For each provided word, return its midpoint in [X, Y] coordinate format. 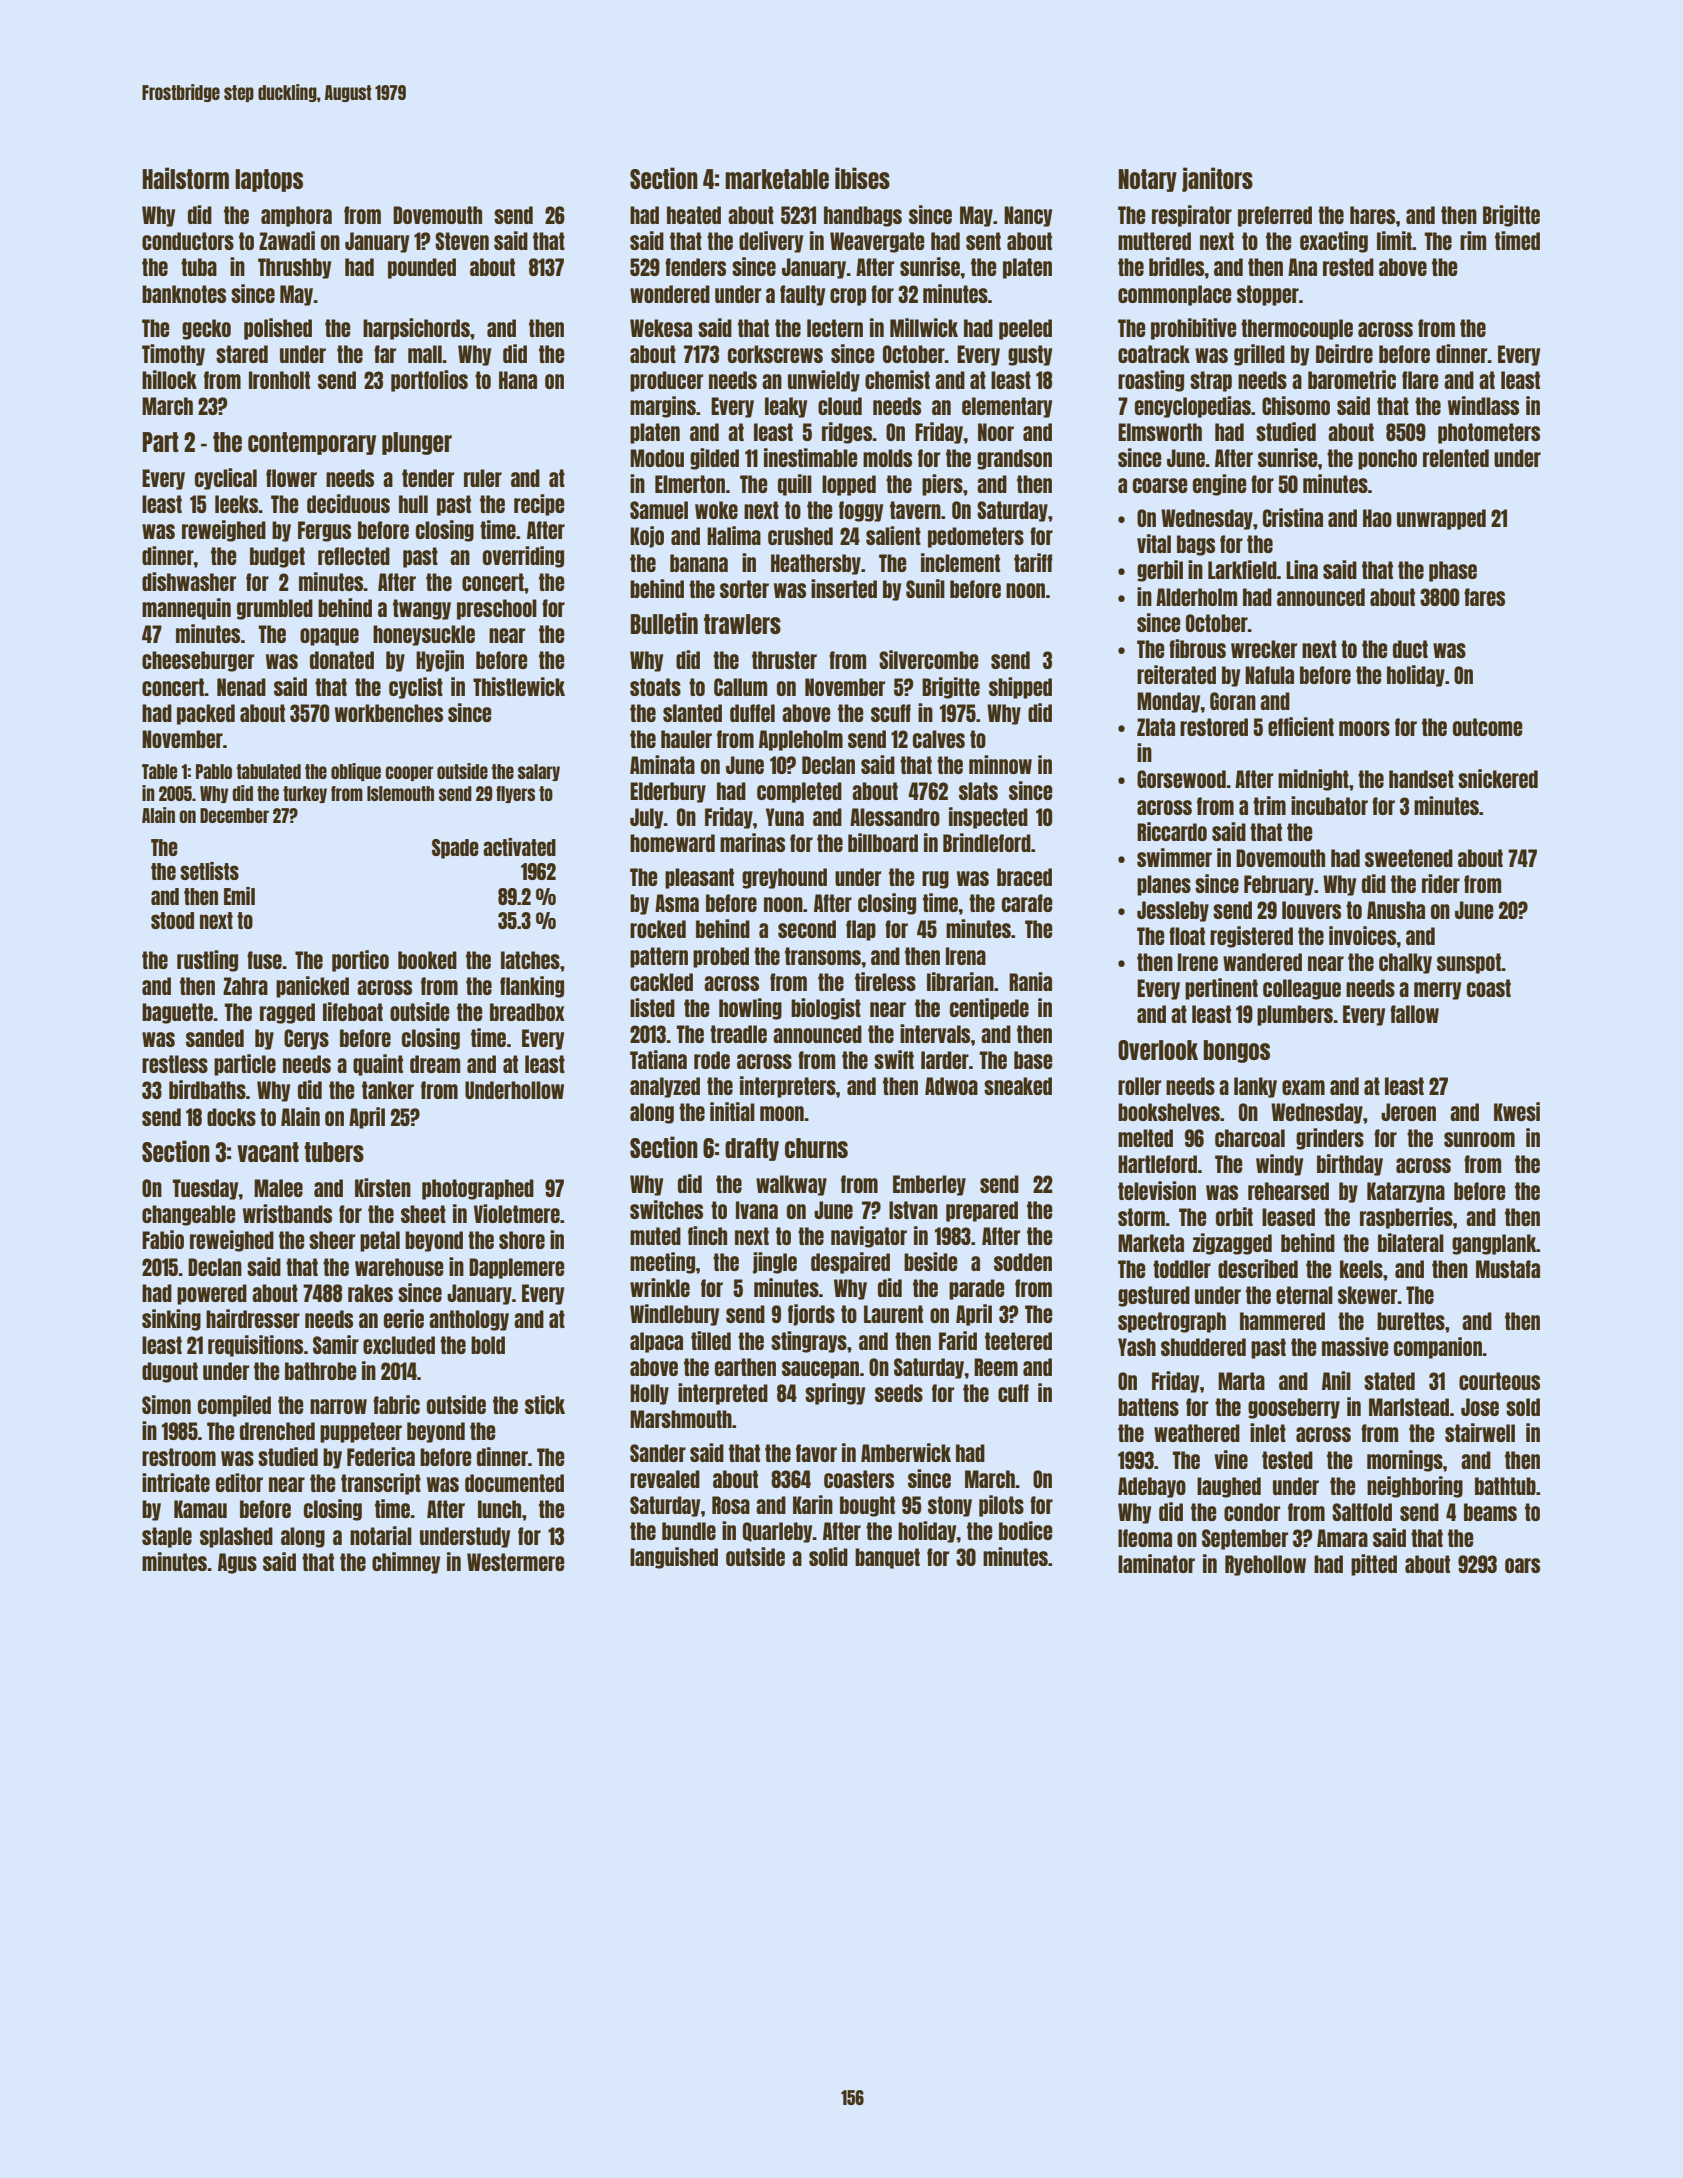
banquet [887, 1558]
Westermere [516, 1562]
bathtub [1505, 1486]
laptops [269, 180]
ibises [862, 178]
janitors [1217, 179]
